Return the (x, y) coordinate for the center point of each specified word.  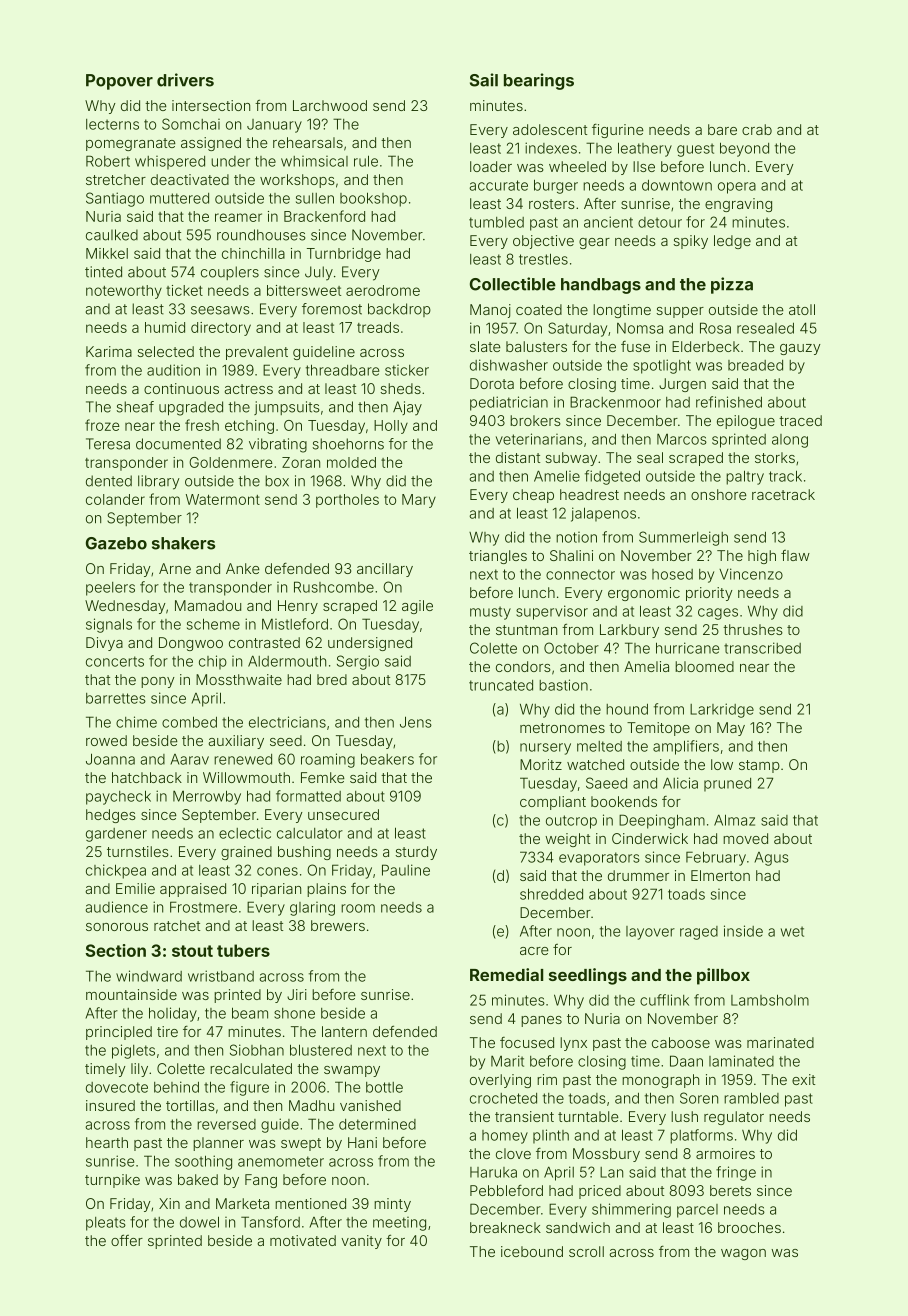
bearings (539, 81)
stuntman (526, 630)
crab (757, 129)
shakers (183, 543)
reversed (226, 1124)
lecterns (112, 124)
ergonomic (644, 594)
